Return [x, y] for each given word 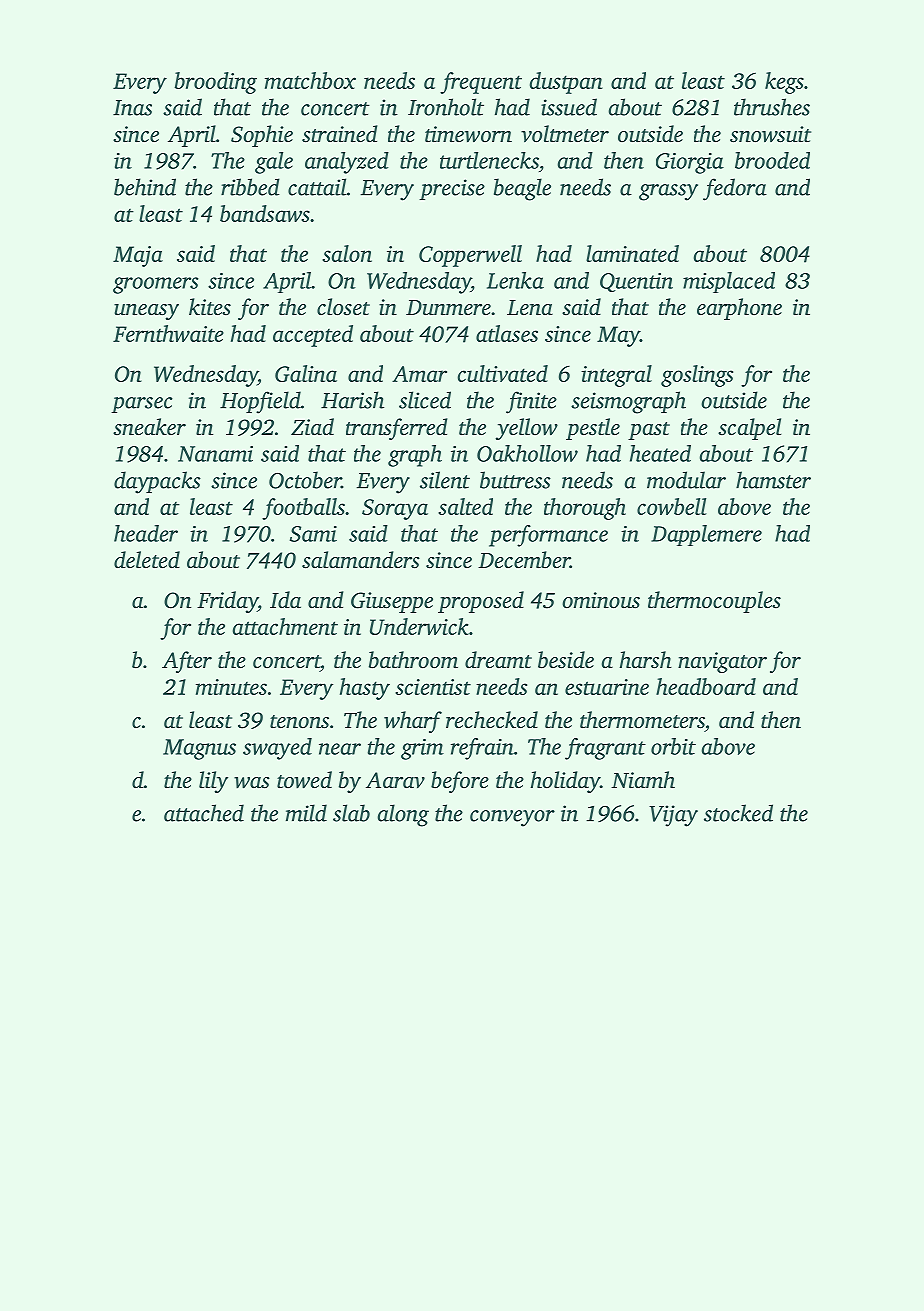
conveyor [512, 818]
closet [343, 306]
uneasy [146, 312]
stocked [738, 813]
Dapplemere [706, 535]
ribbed [250, 187]
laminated [632, 253]
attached [204, 813]
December [524, 559]
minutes [231, 687]
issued [569, 107]
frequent [481, 83]
